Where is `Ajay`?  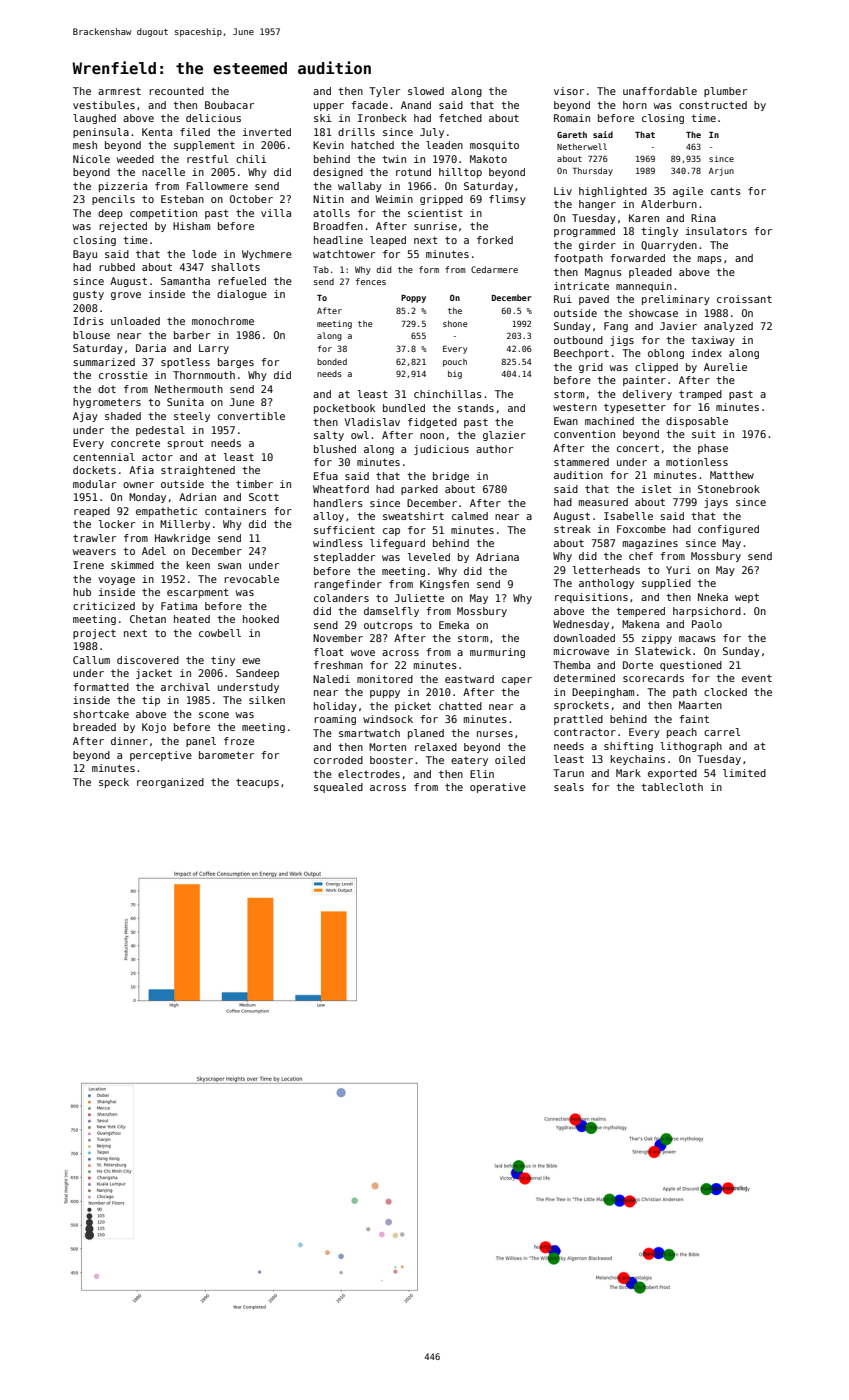
Ajay is located at coordinates (85, 417).
